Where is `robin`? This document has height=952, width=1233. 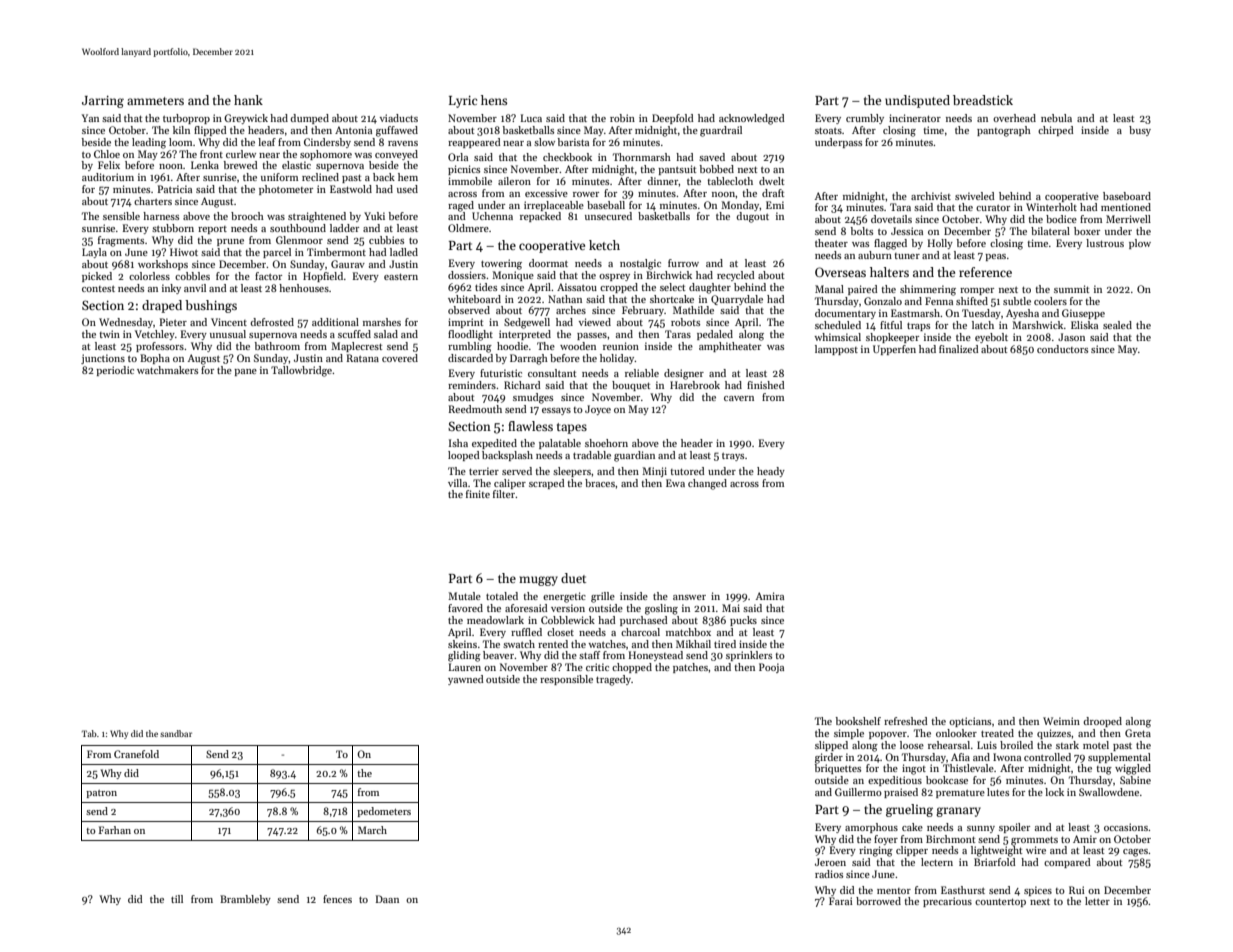
robin is located at coordinates (622, 118).
